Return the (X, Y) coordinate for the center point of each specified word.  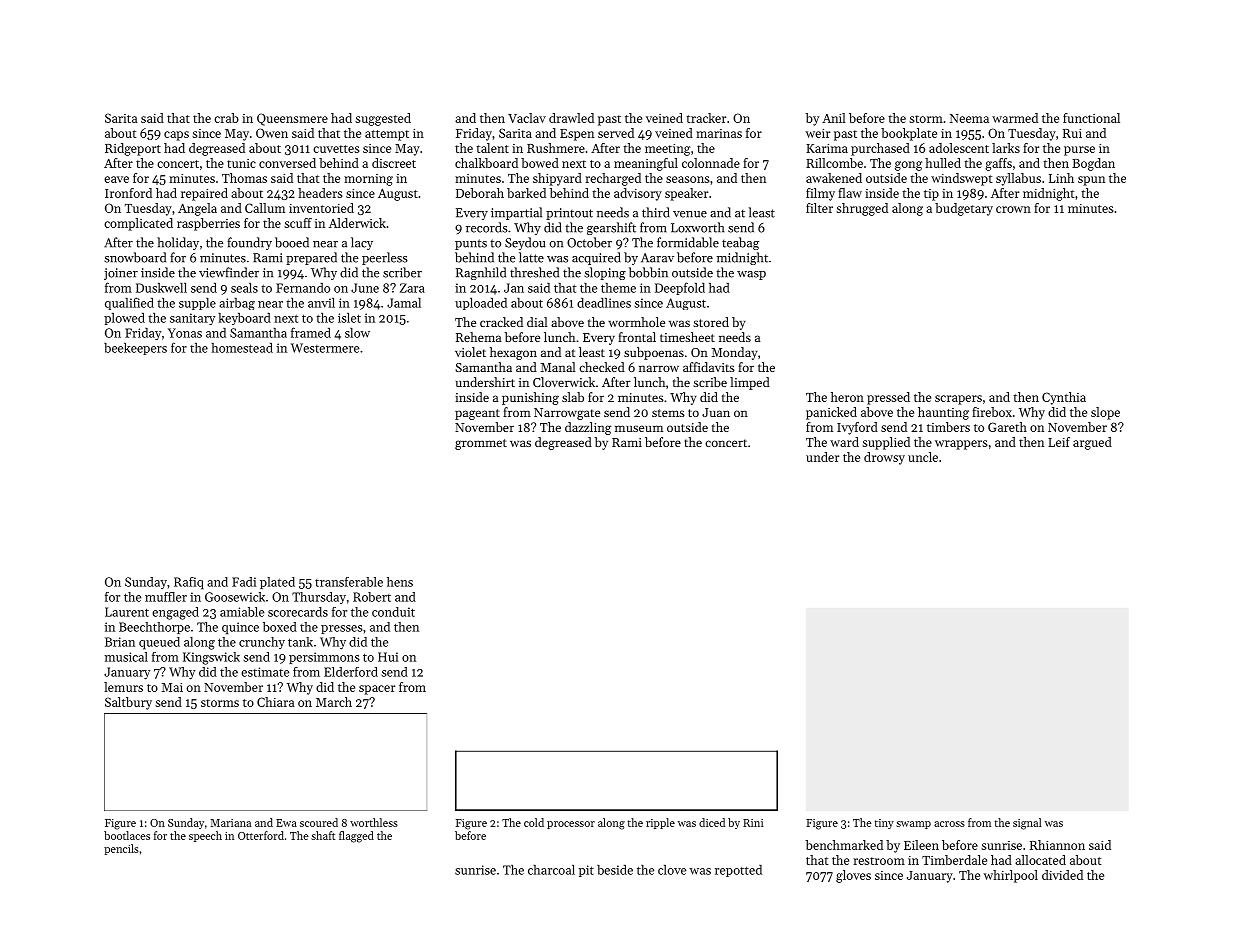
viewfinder (229, 272)
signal (1027, 824)
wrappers (961, 445)
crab (226, 118)
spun (1091, 181)
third (656, 212)
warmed (1015, 118)
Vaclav (527, 118)
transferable (349, 582)
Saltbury (128, 703)
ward (844, 442)
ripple (660, 823)
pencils (121, 849)
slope (1105, 413)
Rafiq (189, 583)
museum (639, 428)
